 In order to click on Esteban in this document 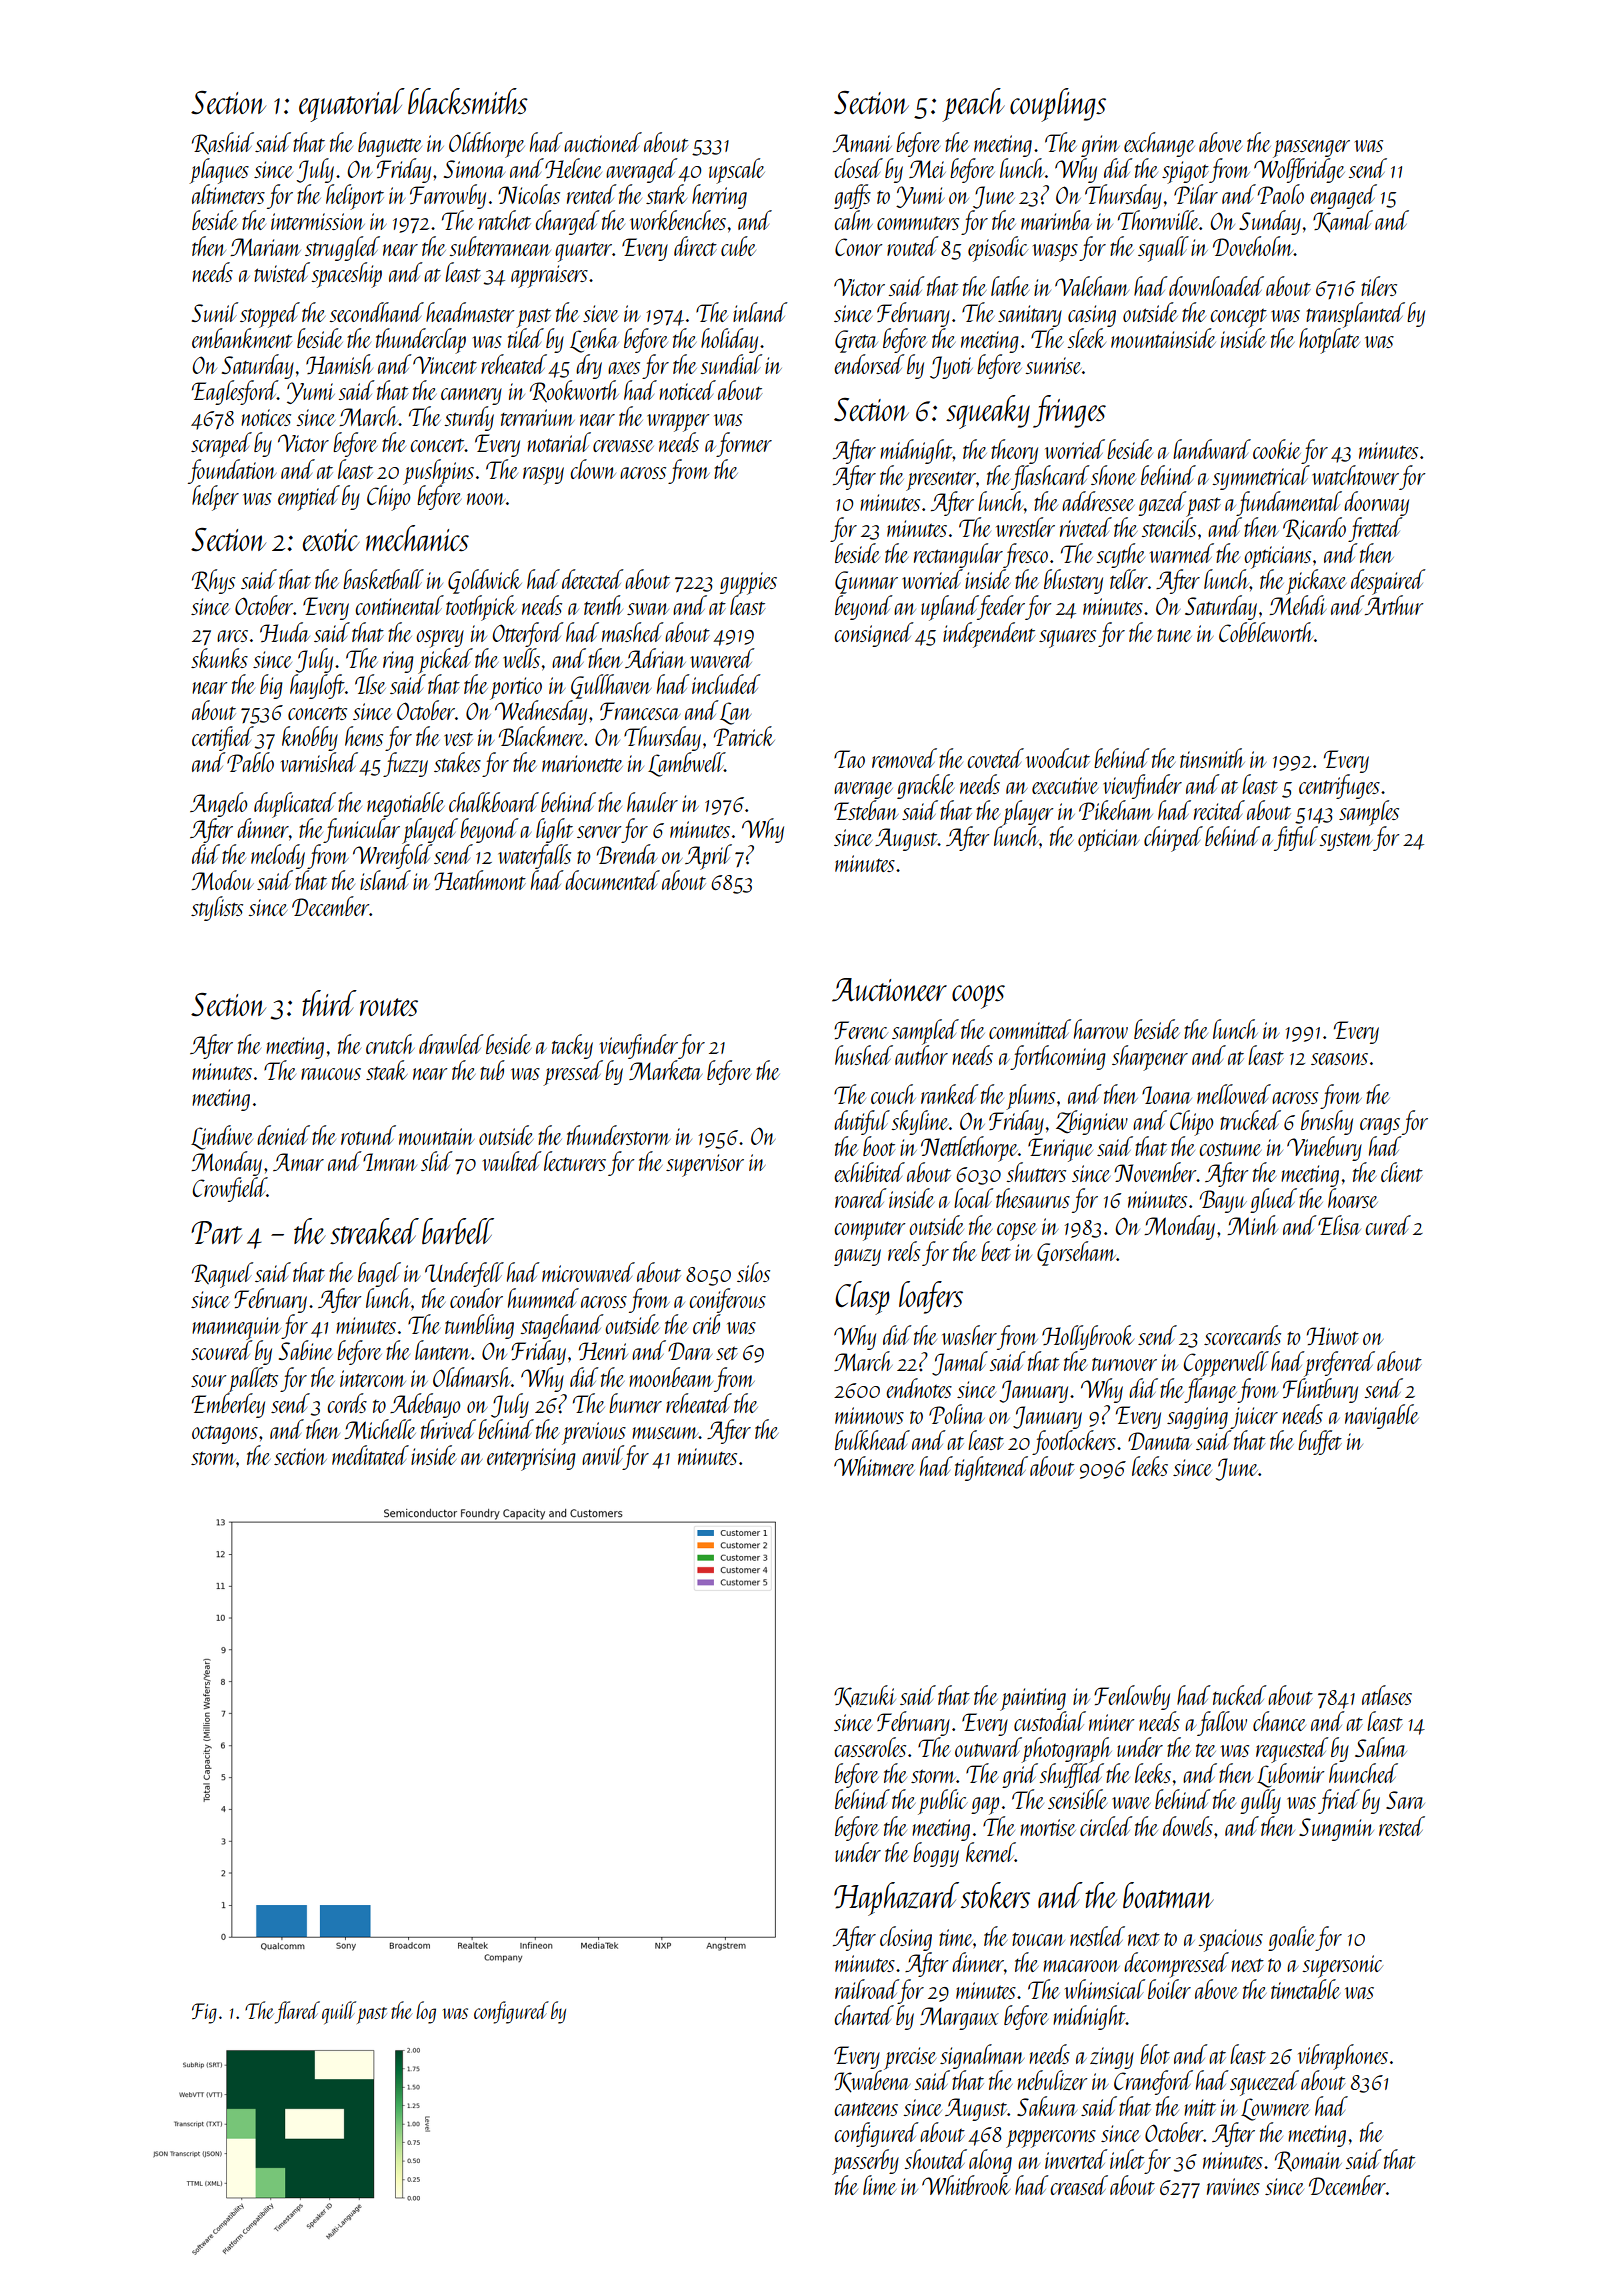, I will do `click(866, 810)`.
